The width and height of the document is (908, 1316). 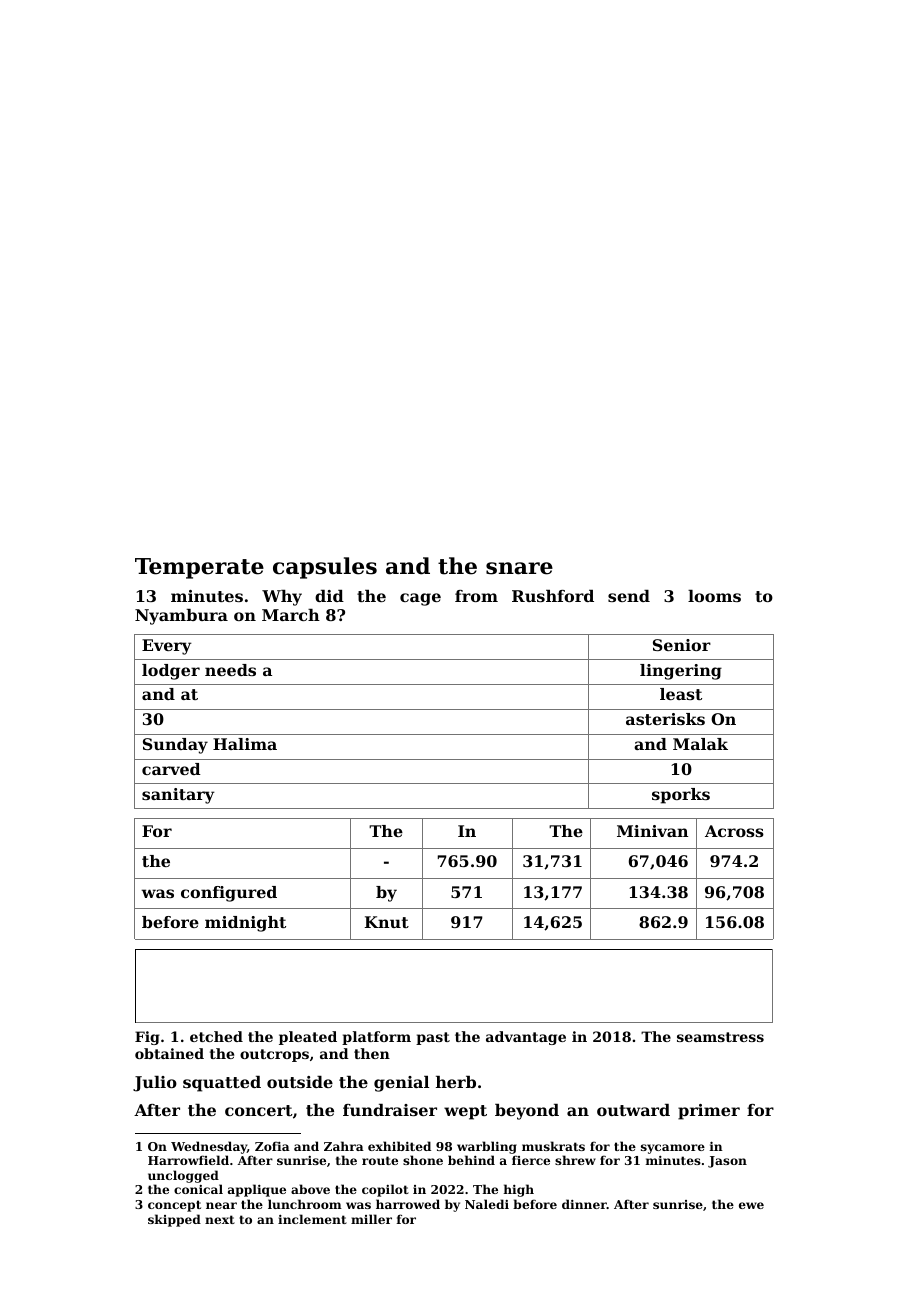 What do you see at coordinates (174, 1220) in the document?
I see `skipped` at bounding box center [174, 1220].
